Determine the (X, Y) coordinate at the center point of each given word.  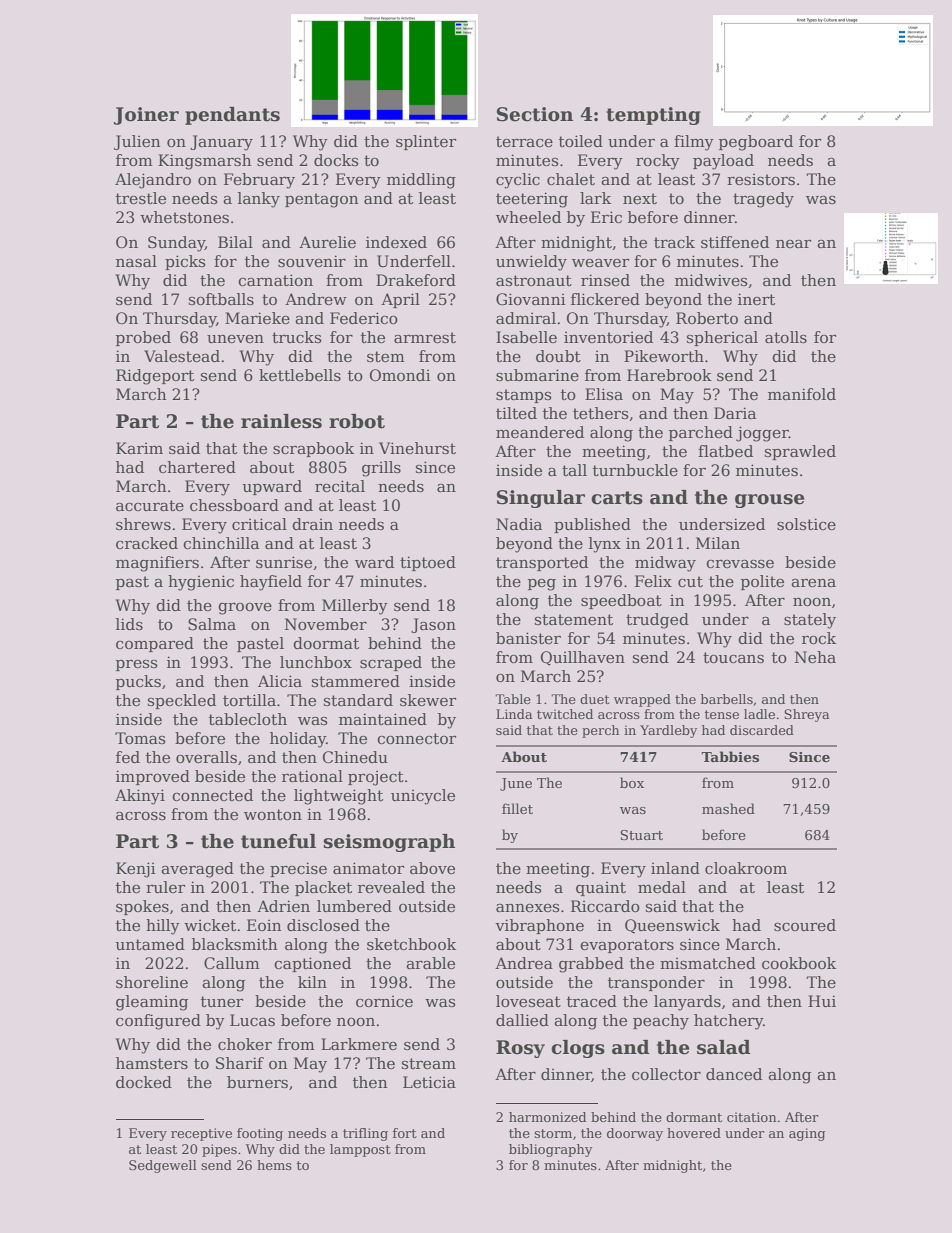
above (432, 868)
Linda (514, 714)
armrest (425, 338)
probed (143, 338)
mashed (728, 808)
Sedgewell (163, 1166)
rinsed (605, 280)
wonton (273, 815)
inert (756, 299)
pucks (138, 682)
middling (421, 181)
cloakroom (746, 868)
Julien (137, 142)
